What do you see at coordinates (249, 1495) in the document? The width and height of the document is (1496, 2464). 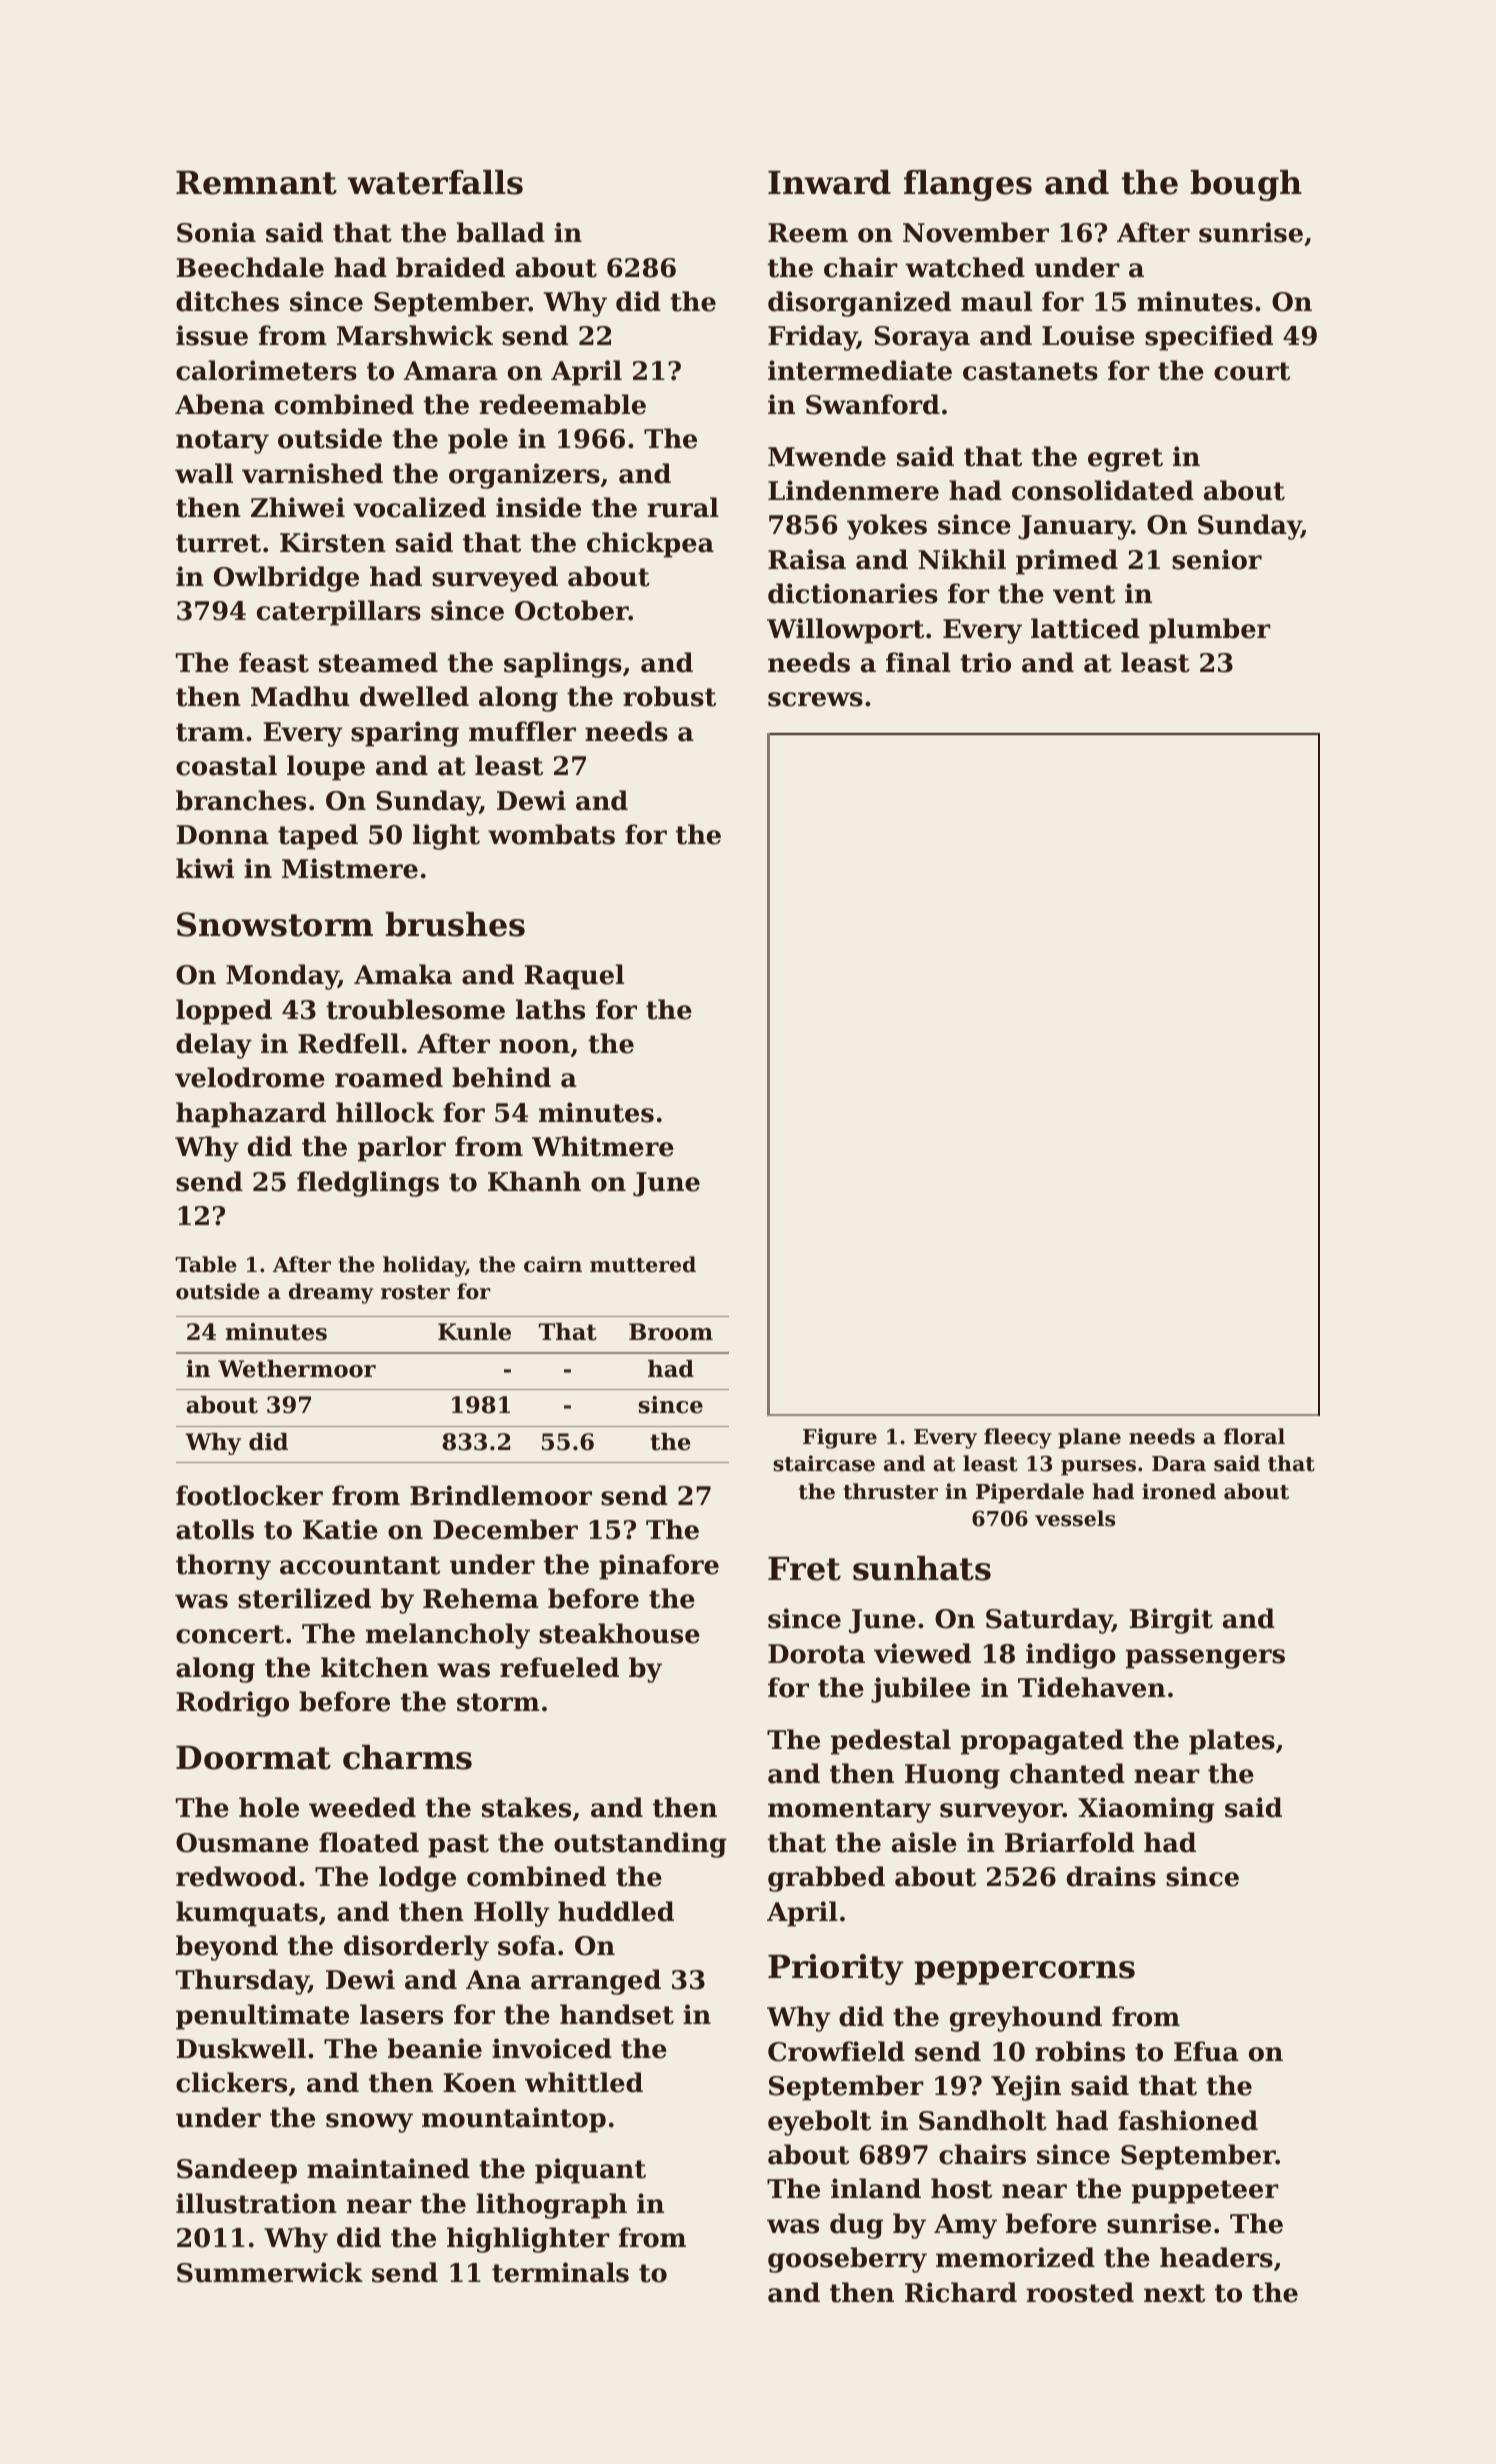 I see `footlocker` at bounding box center [249, 1495].
